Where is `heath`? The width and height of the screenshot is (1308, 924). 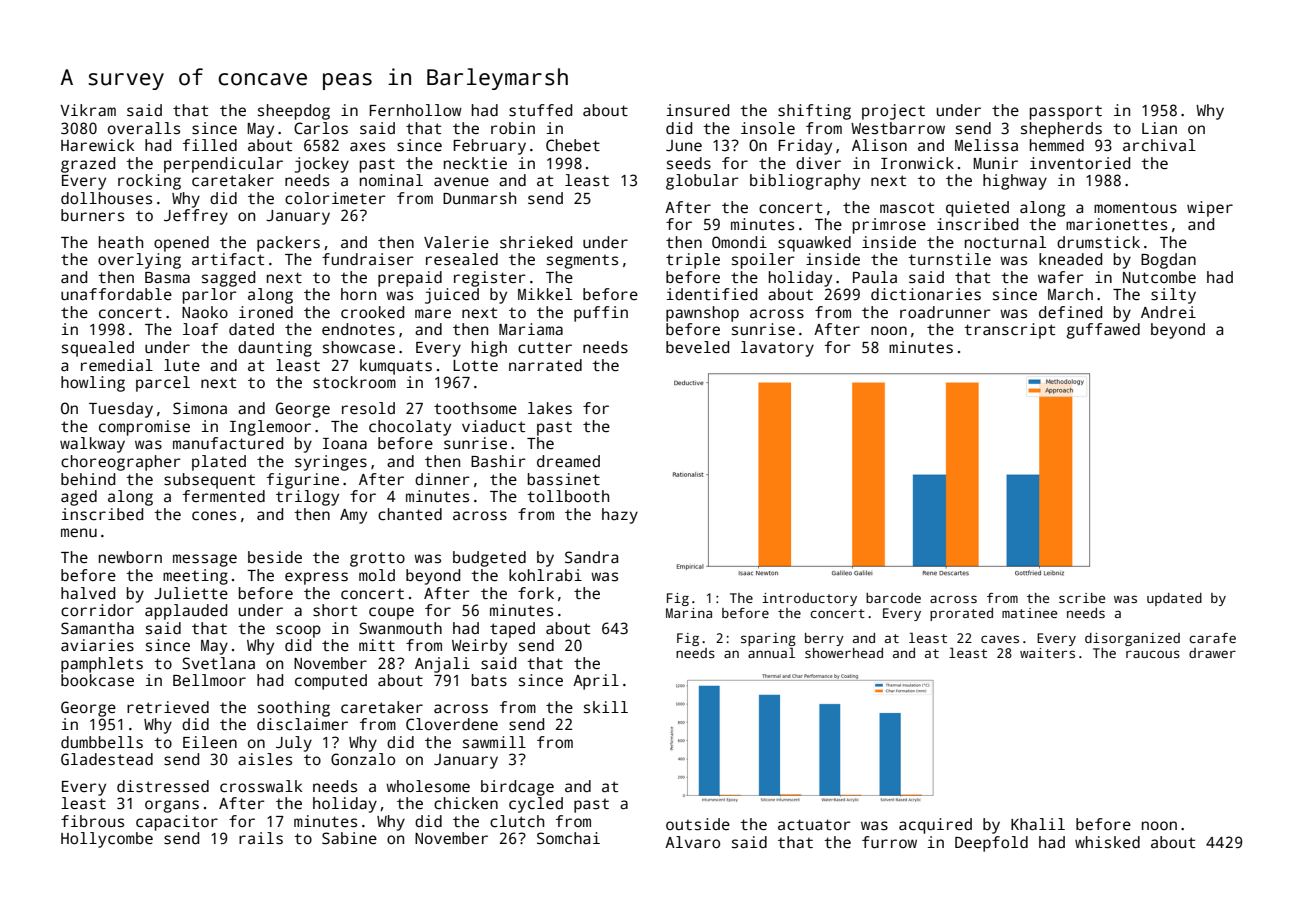
heath is located at coordinates (121, 242).
